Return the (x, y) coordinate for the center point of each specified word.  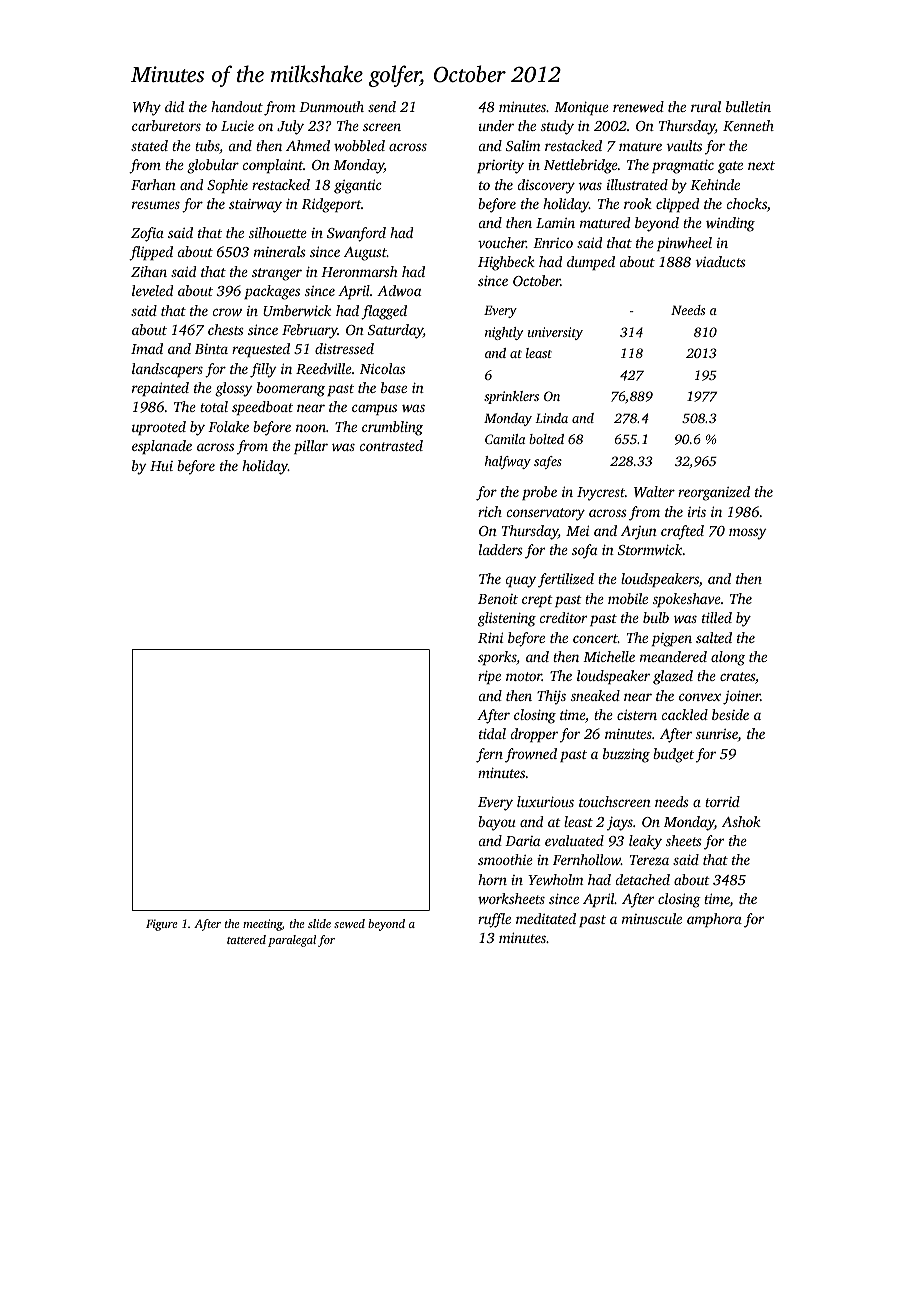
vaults (684, 145)
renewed (638, 106)
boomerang (291, 389)
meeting (262, 925)
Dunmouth (331, 106)
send (382, 106)
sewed (349, 923)
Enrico (553, 243)
